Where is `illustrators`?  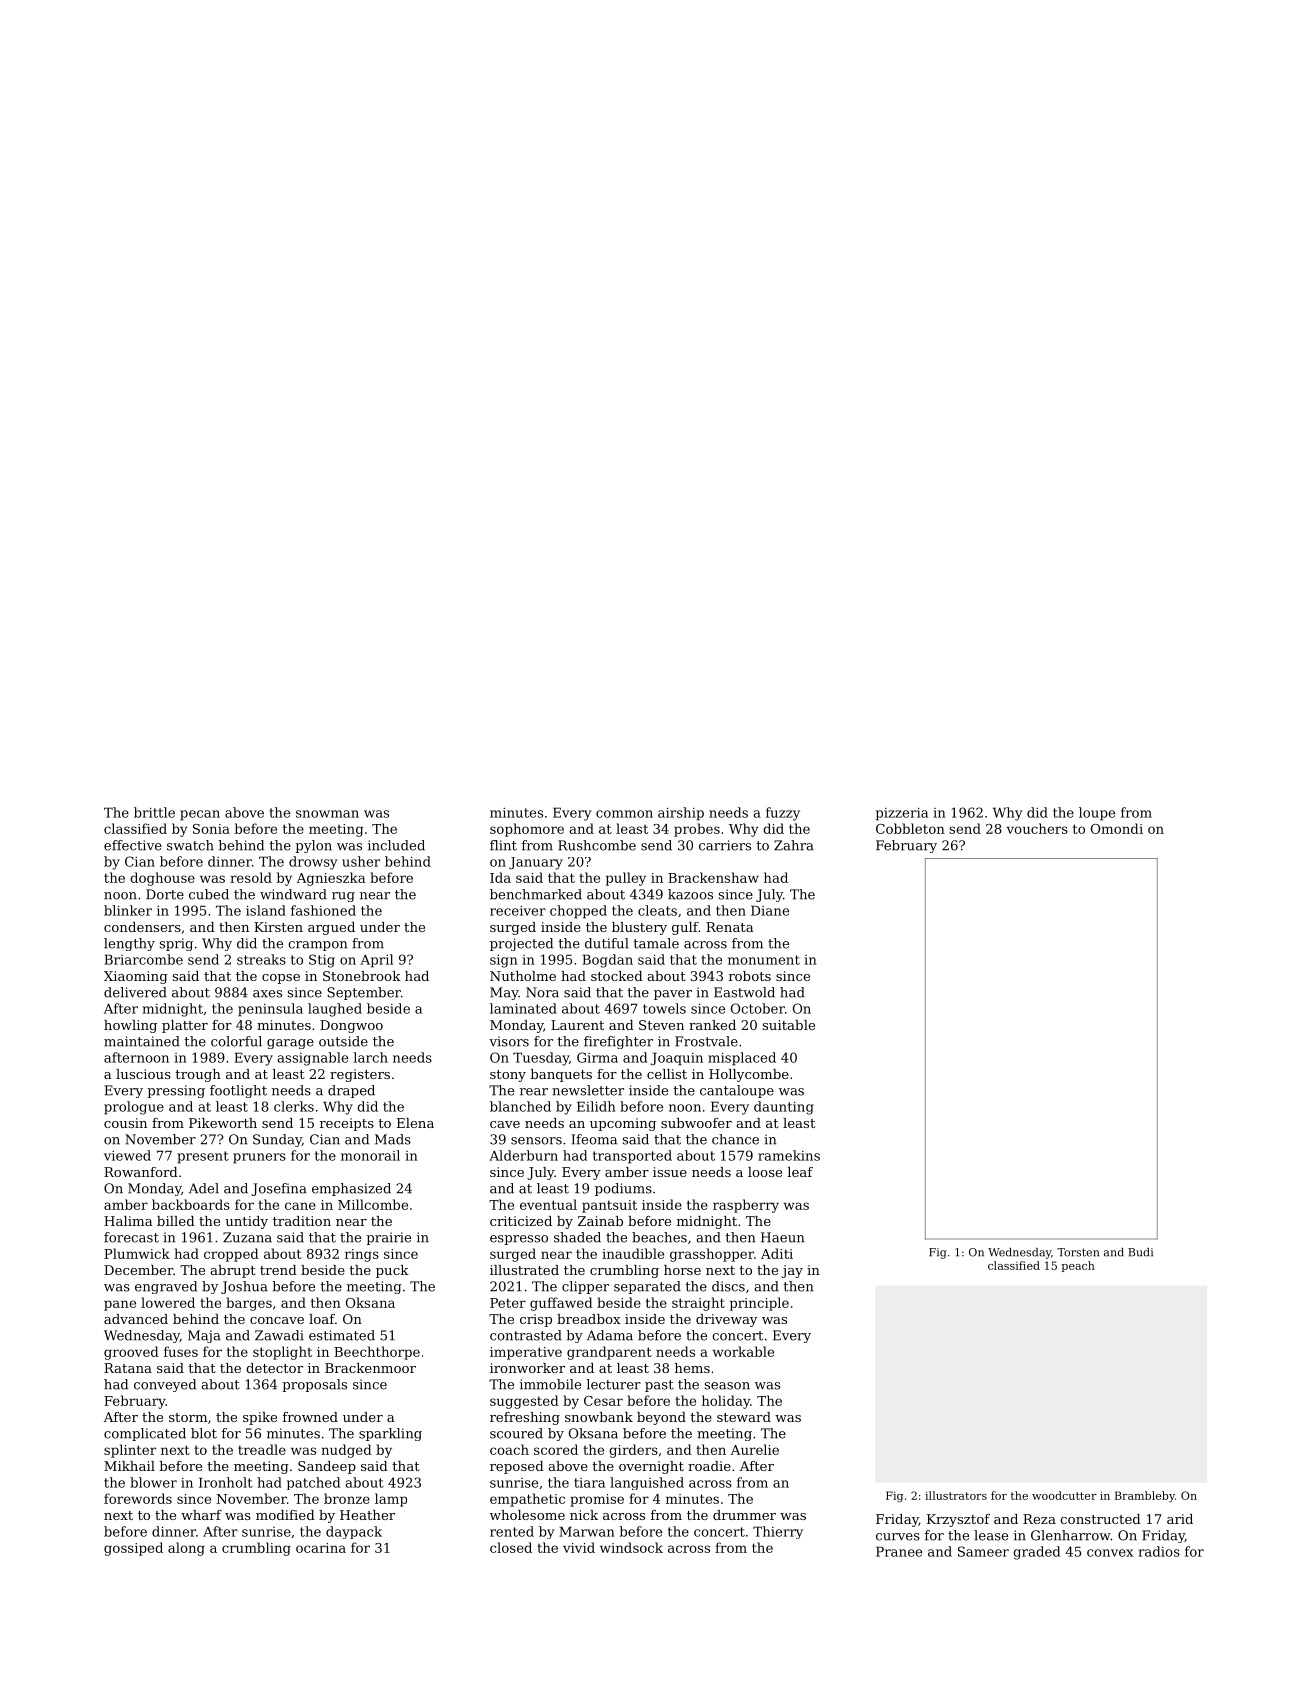 illustrators is located at coordinates (956, 1495).
